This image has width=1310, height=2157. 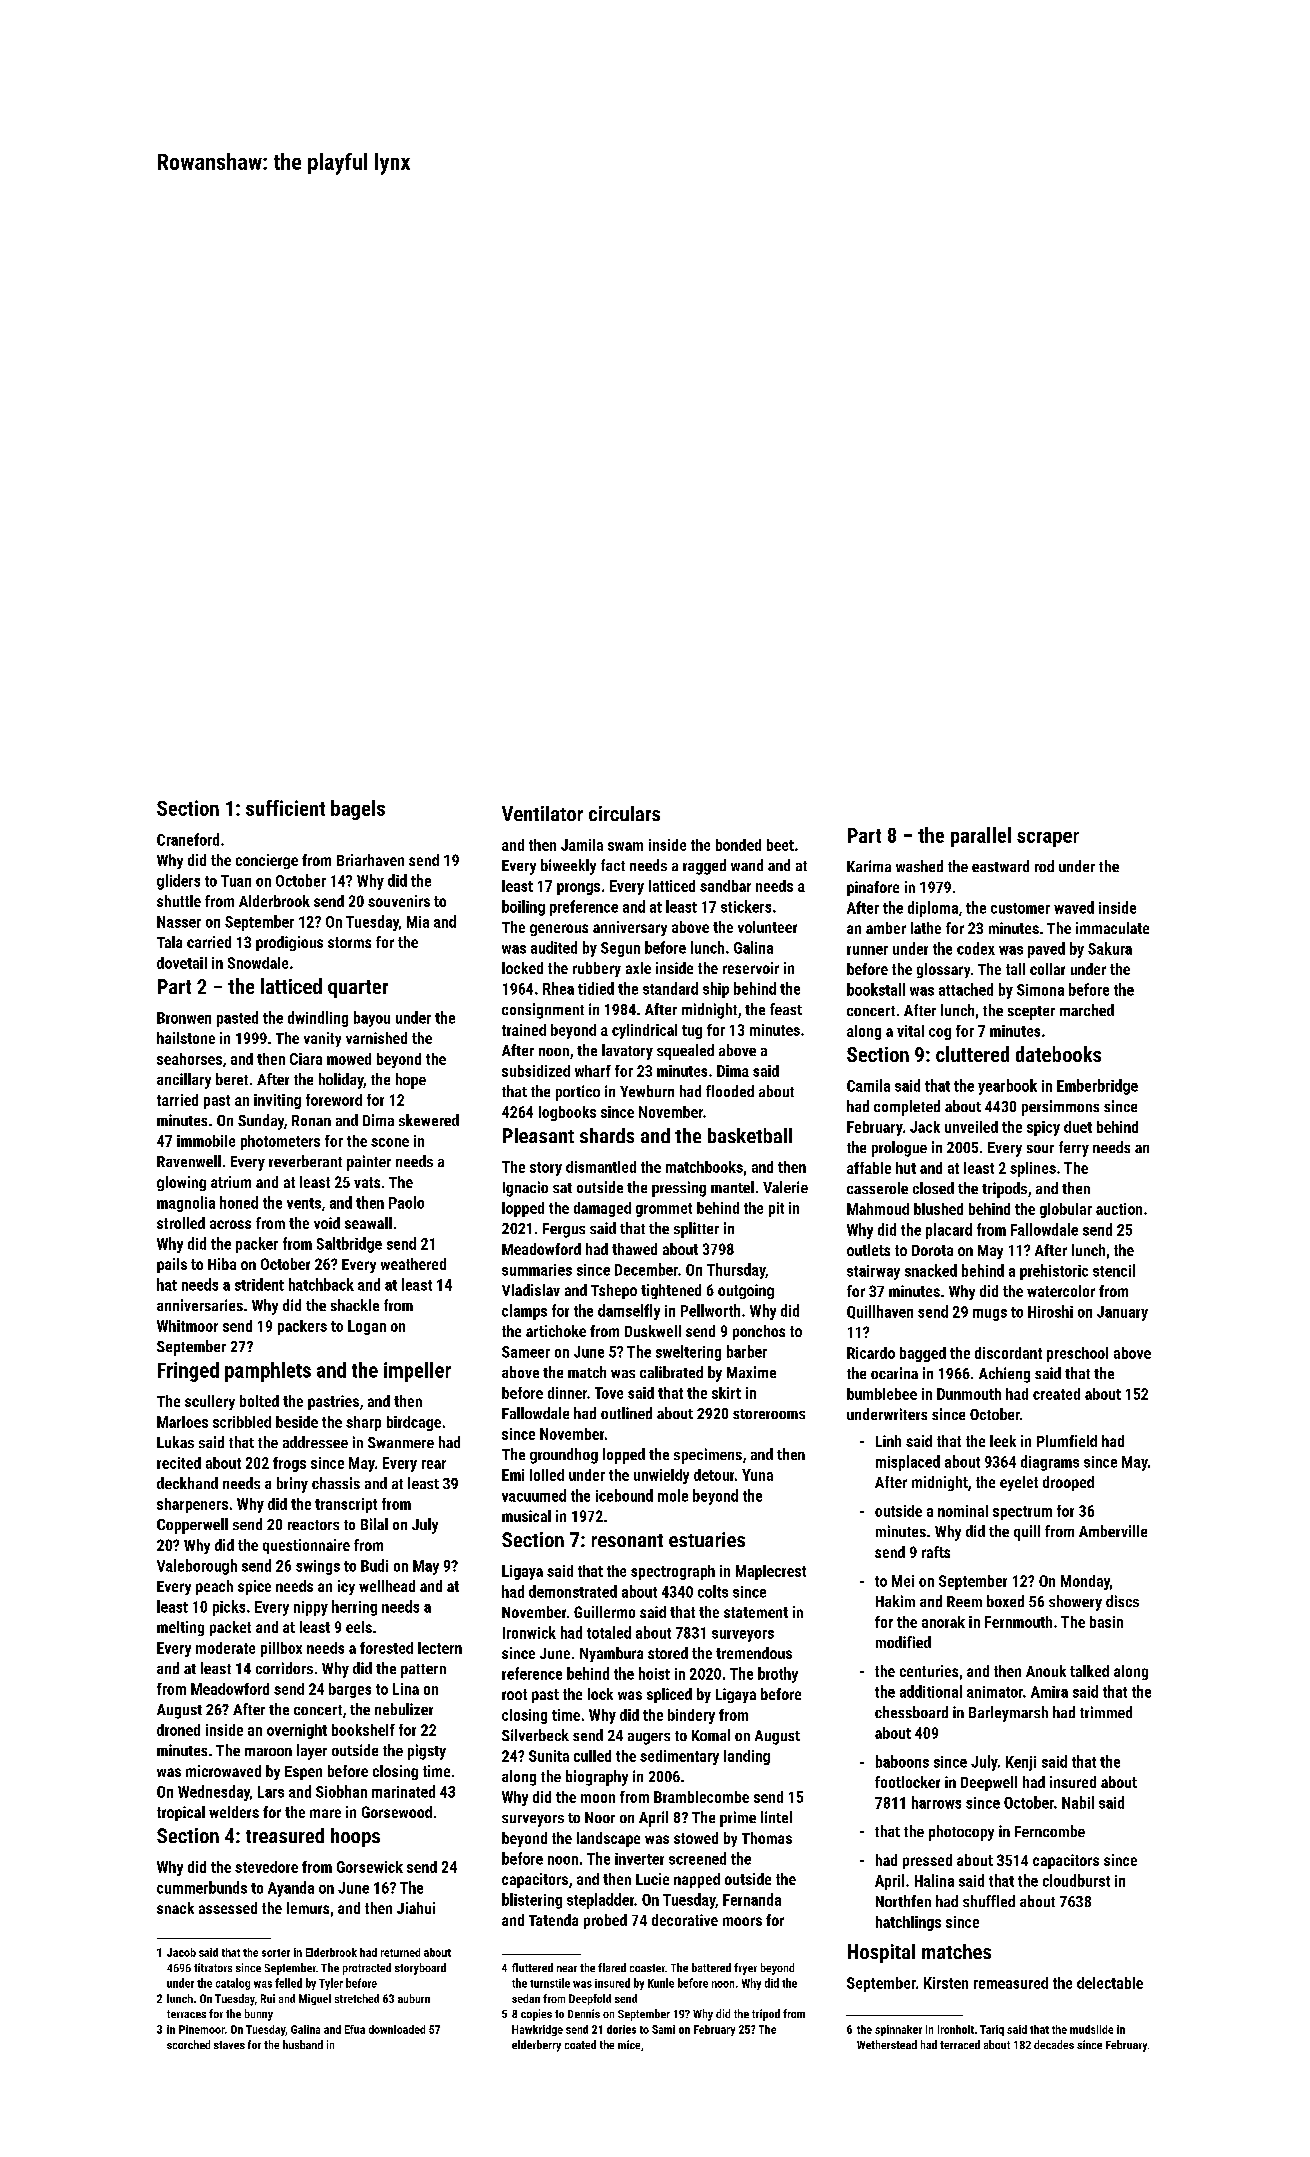 I want to click on culled, so click(x=592, y=1756).
